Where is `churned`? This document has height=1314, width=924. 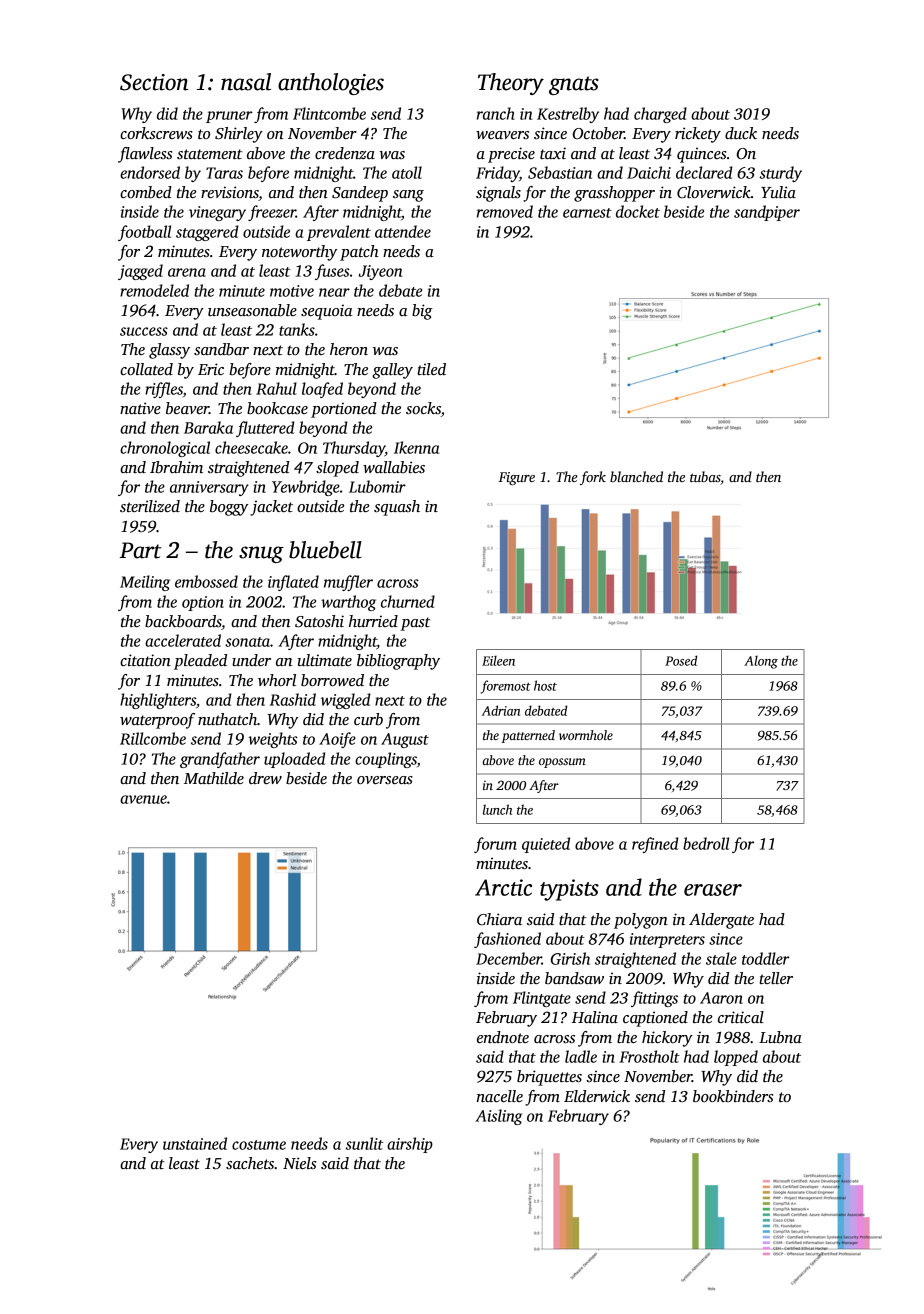
churned is located at coordinates (408, 601).
